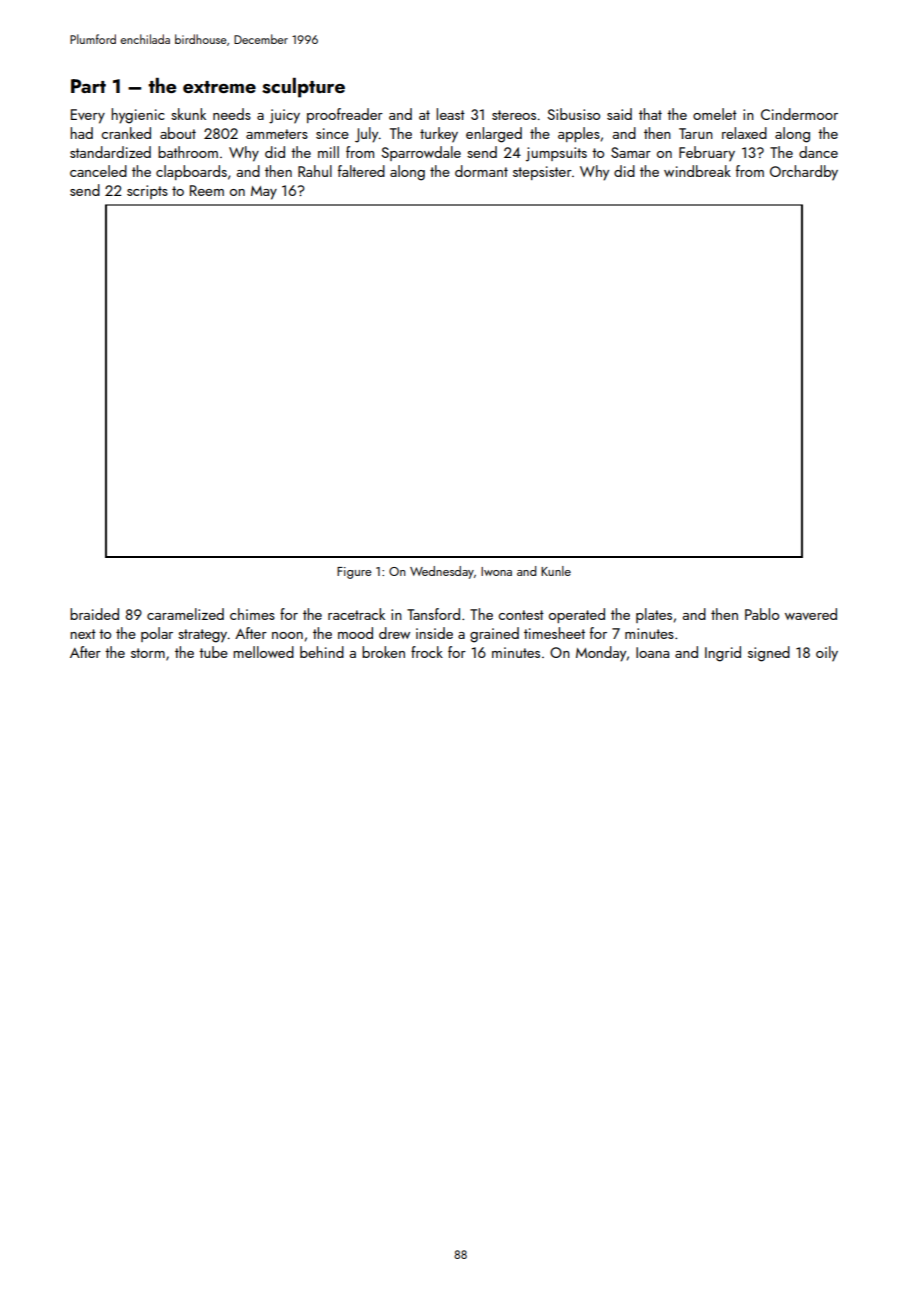 The height and width of the document is (1316, 908). What do you see at coordinates (303, 88) in the document?
I see `sculpture` at bounding box center [303, 88].
